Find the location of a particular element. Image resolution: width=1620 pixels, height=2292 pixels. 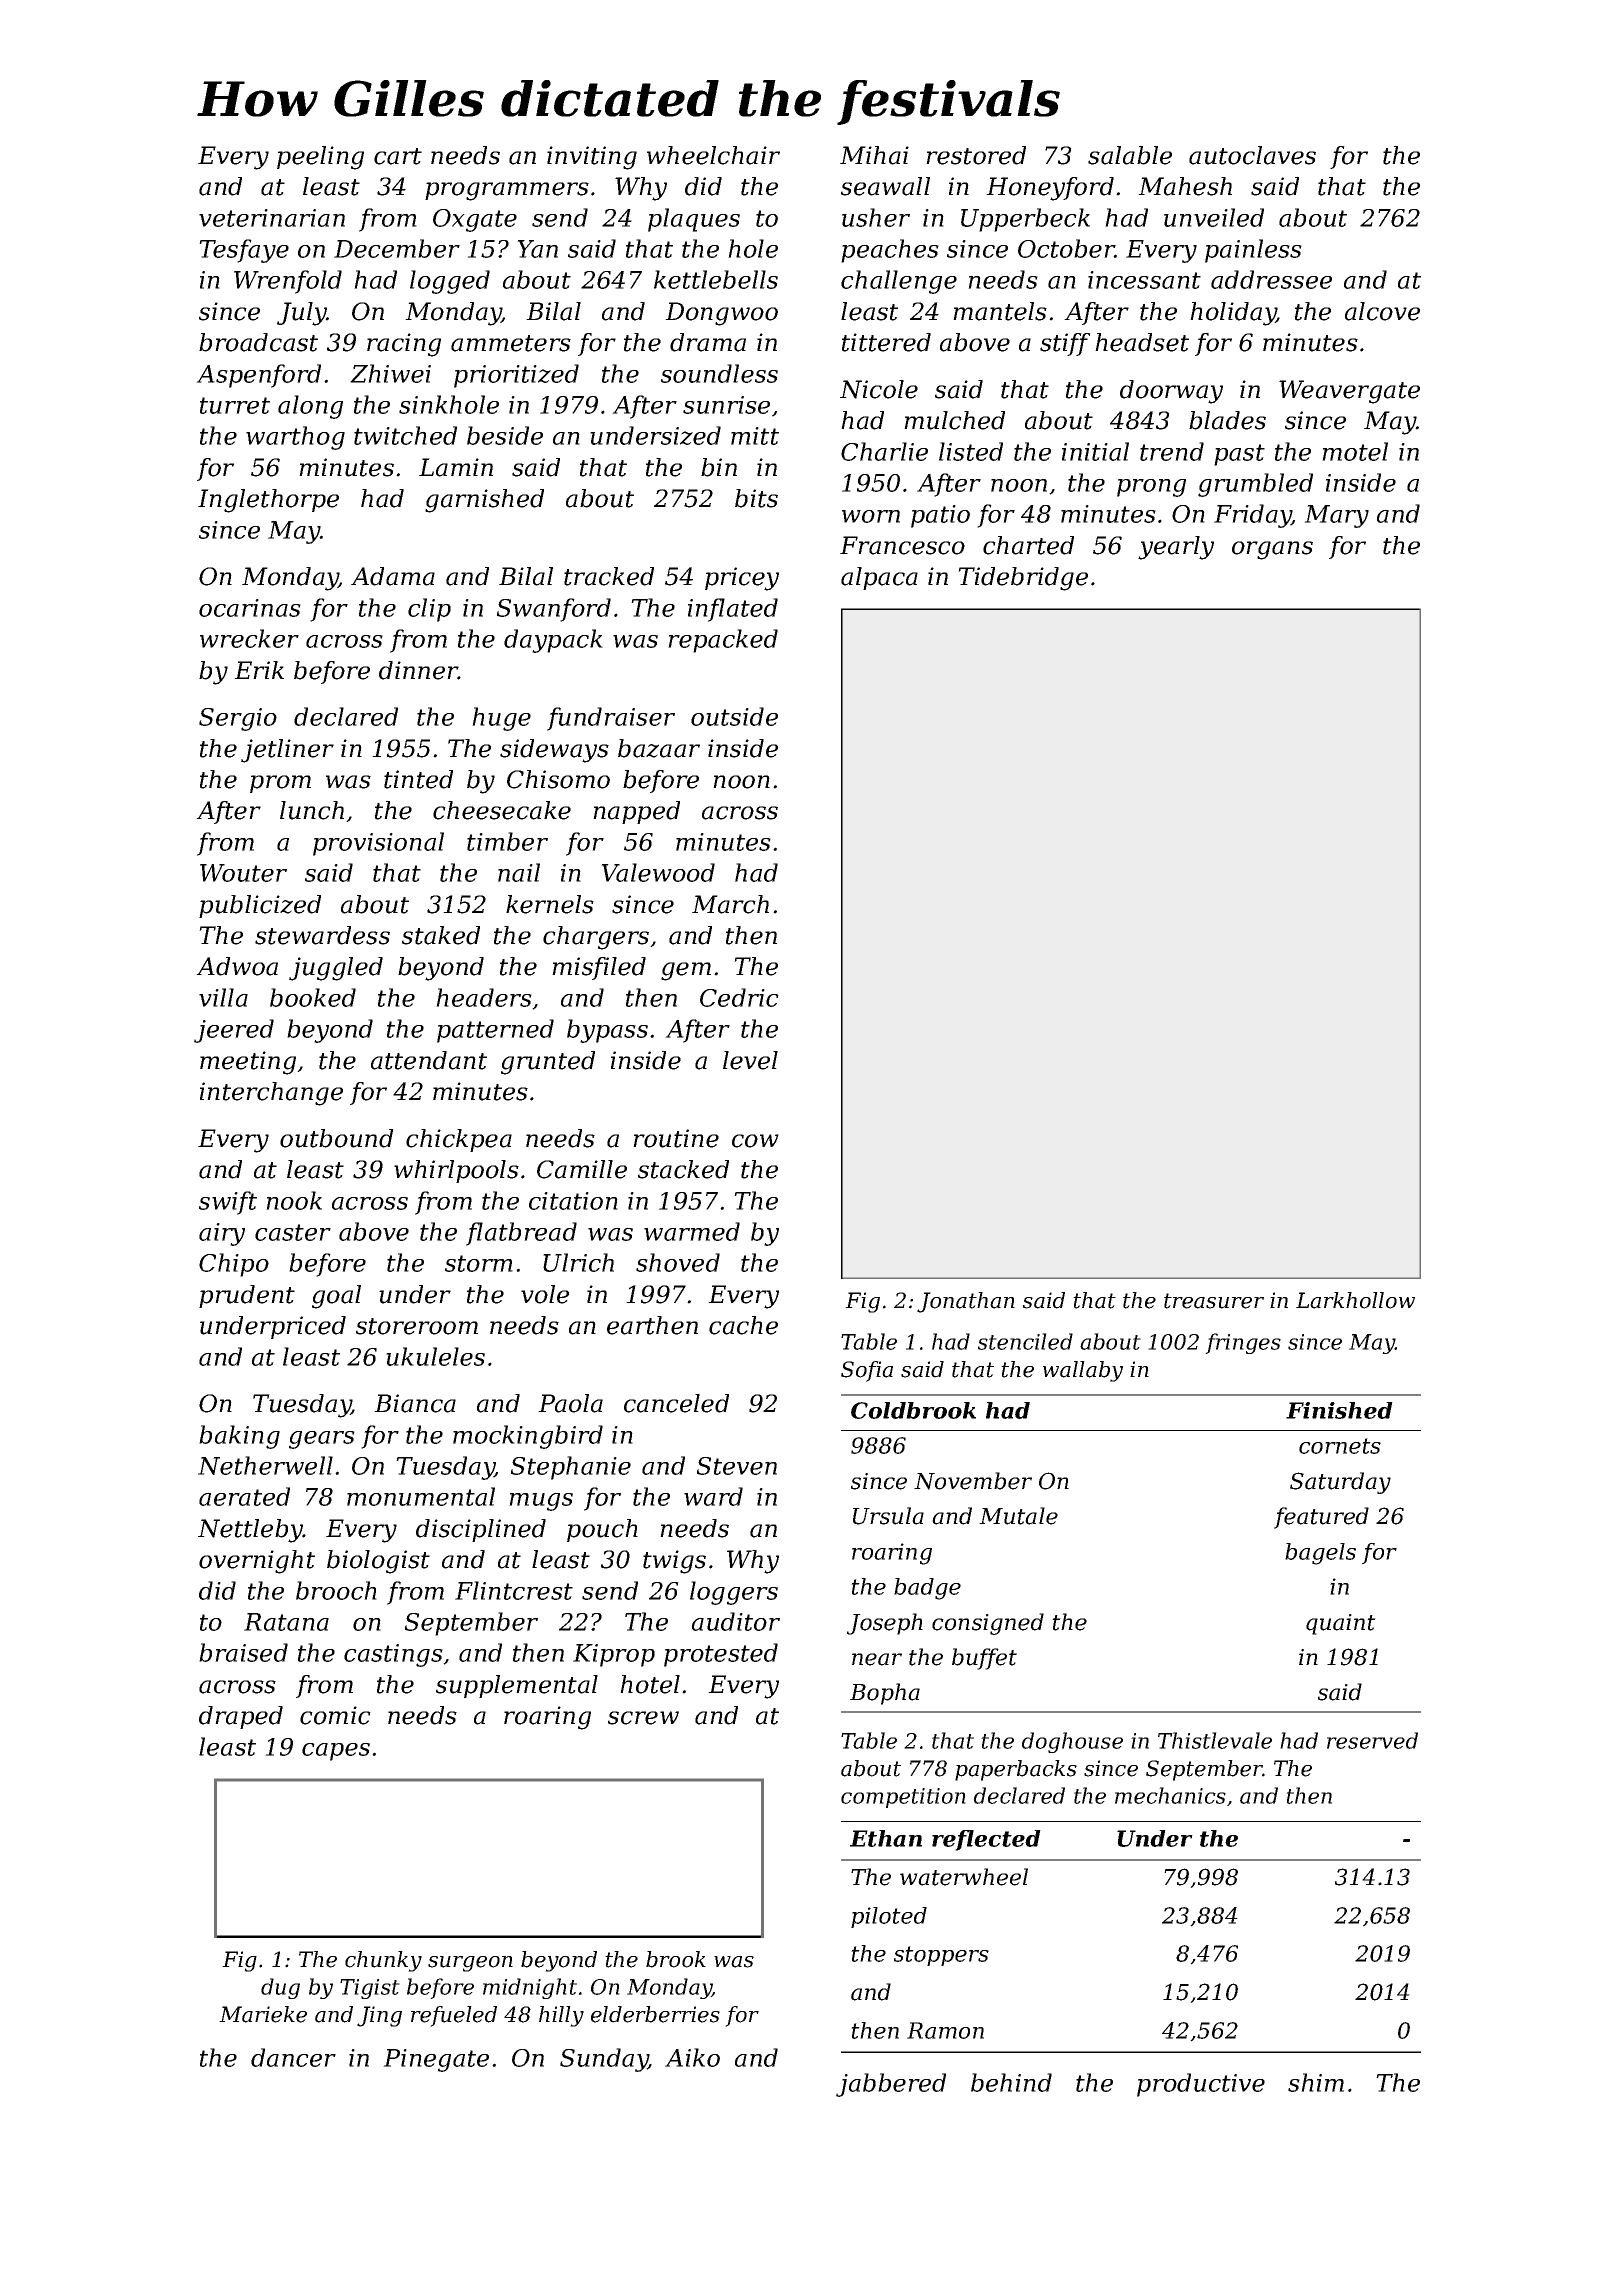

dinner is located at coordinates (418, 670).
